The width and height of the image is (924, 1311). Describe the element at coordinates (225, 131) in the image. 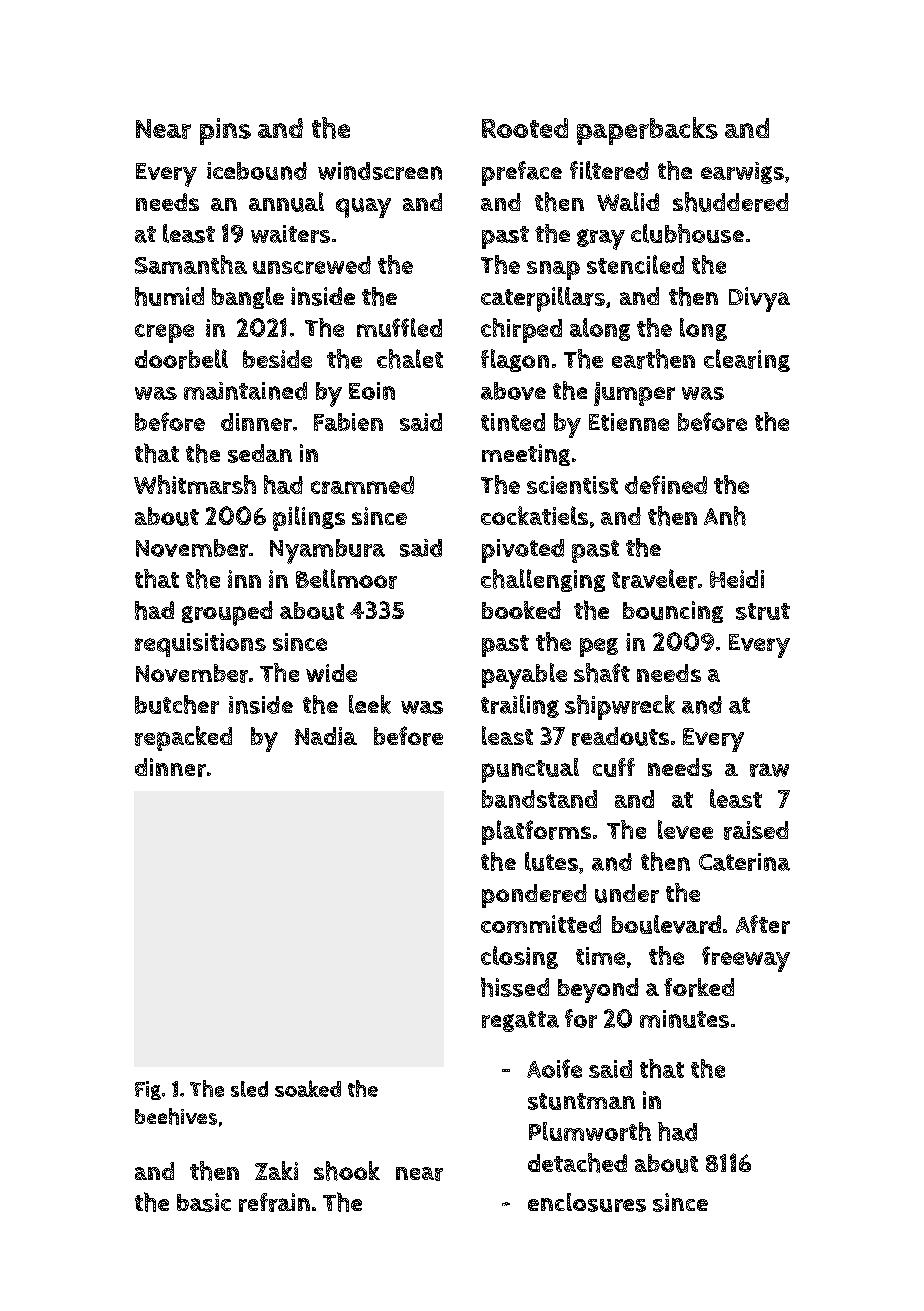

I see `pins` at that location.
